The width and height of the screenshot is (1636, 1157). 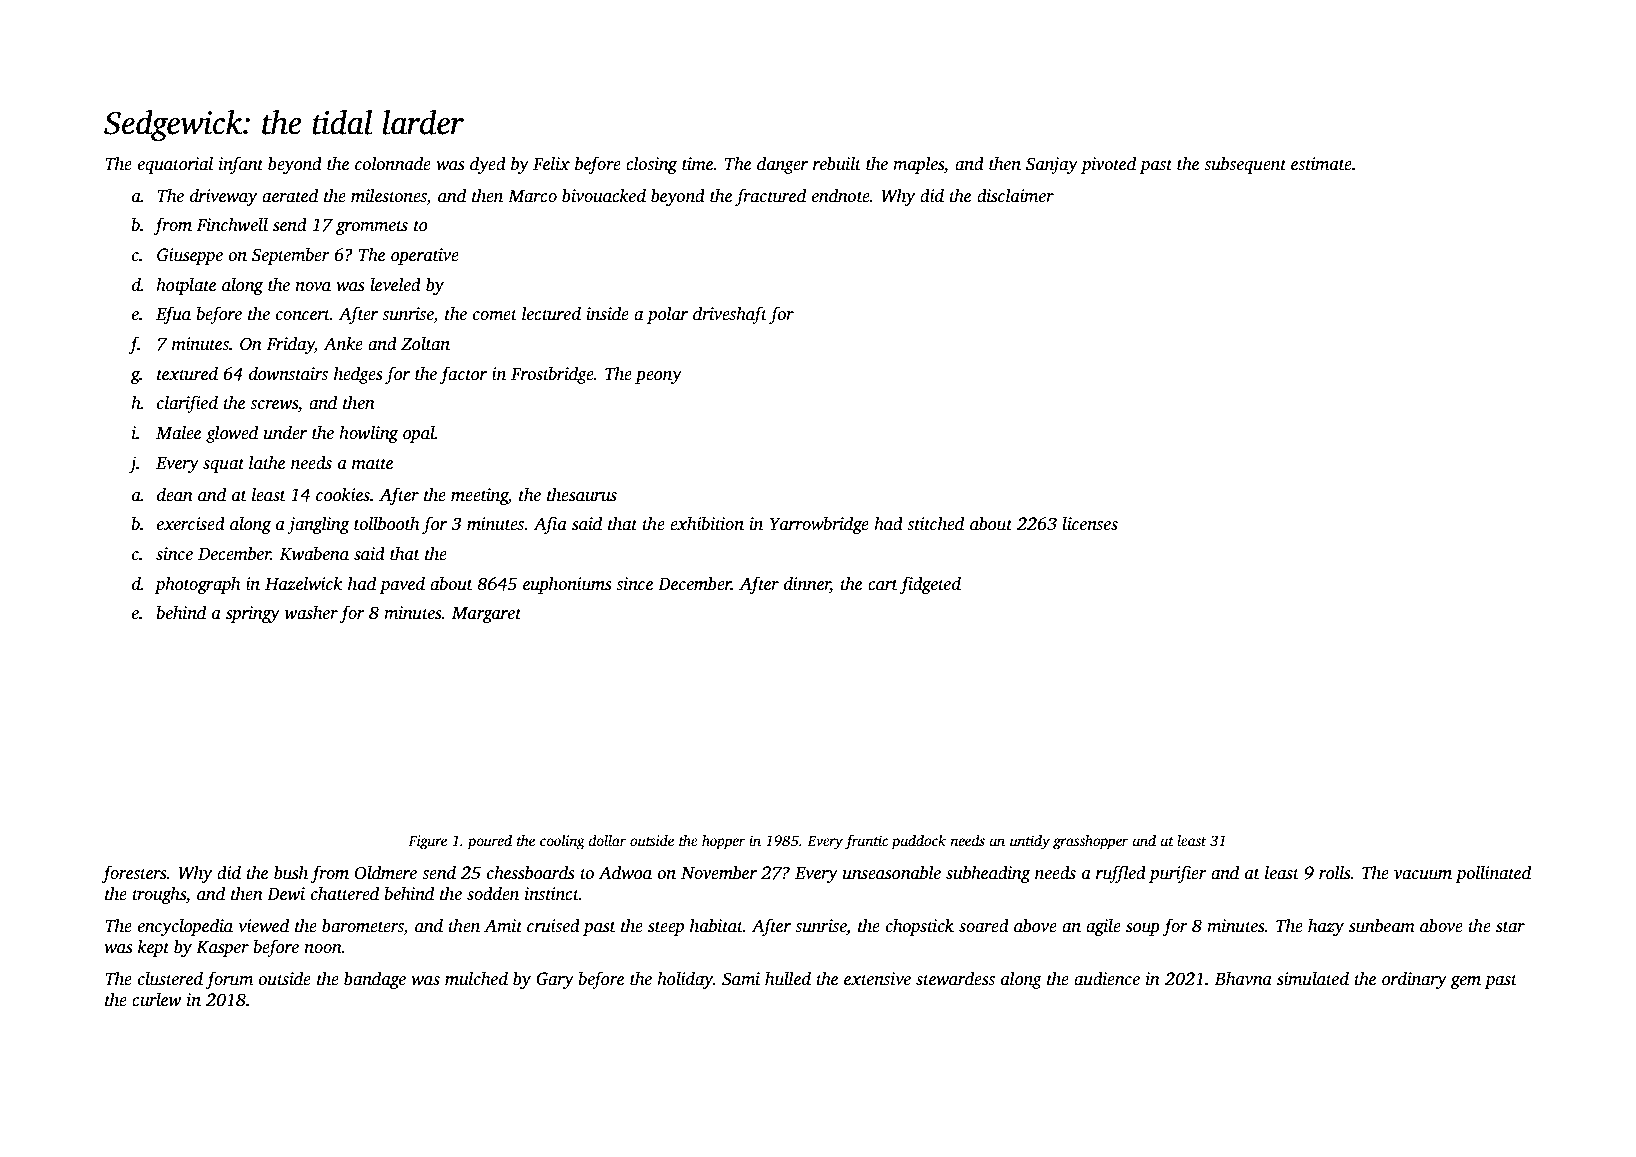 I want to click on subsequent, so click(x=1245, y=165).
